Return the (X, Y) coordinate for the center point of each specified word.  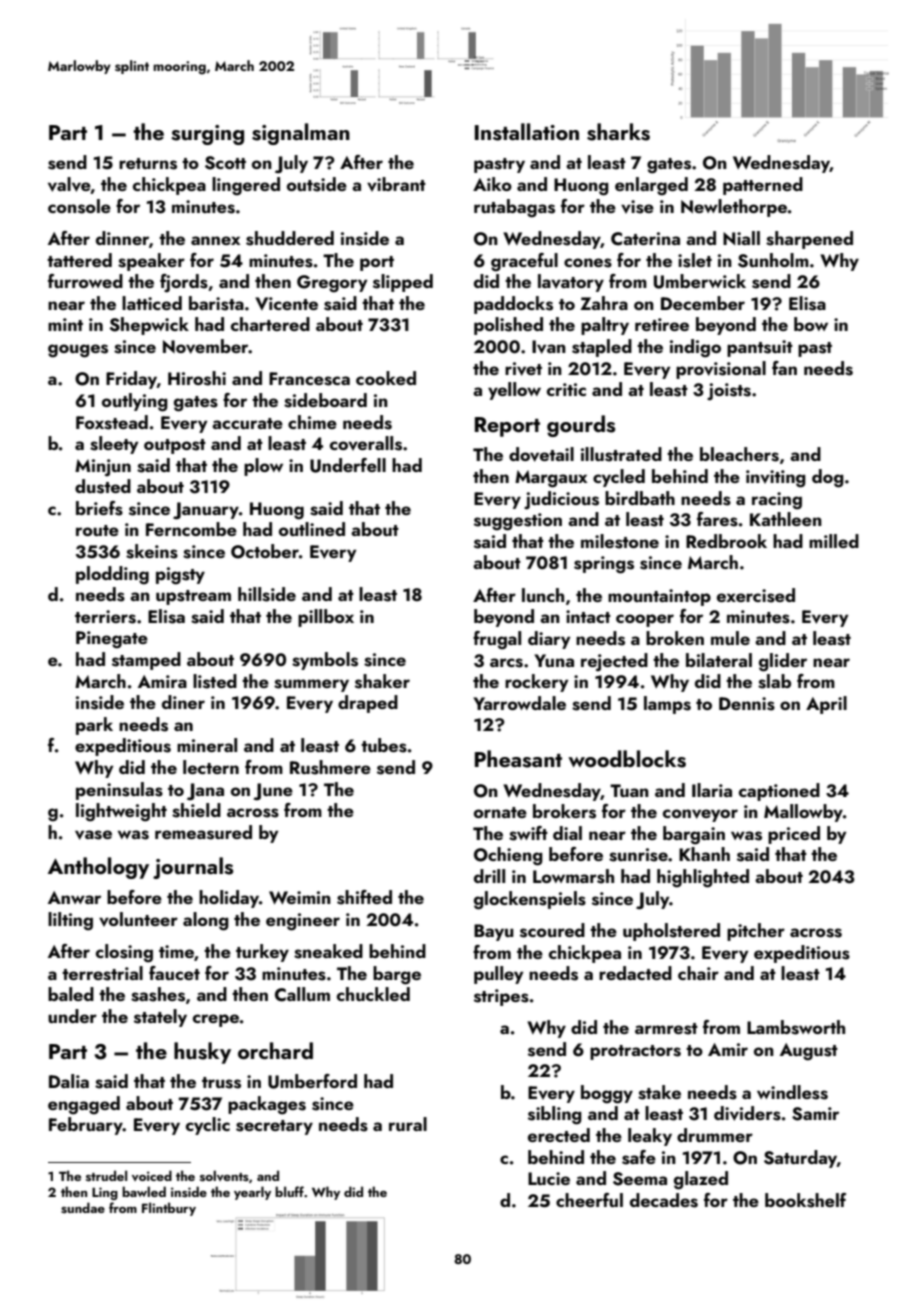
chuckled (373, 994)
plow (263, 467)
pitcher (756, 932)
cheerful (589, 1200)
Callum (302, 994)
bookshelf (805, 1200)
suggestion (518, 522)
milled (834, 541)
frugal (497, 640)
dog (828, 478)
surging (207, 135)
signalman (301, 134)
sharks (618, 132)
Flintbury (169, 1209)
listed (215, 681)
